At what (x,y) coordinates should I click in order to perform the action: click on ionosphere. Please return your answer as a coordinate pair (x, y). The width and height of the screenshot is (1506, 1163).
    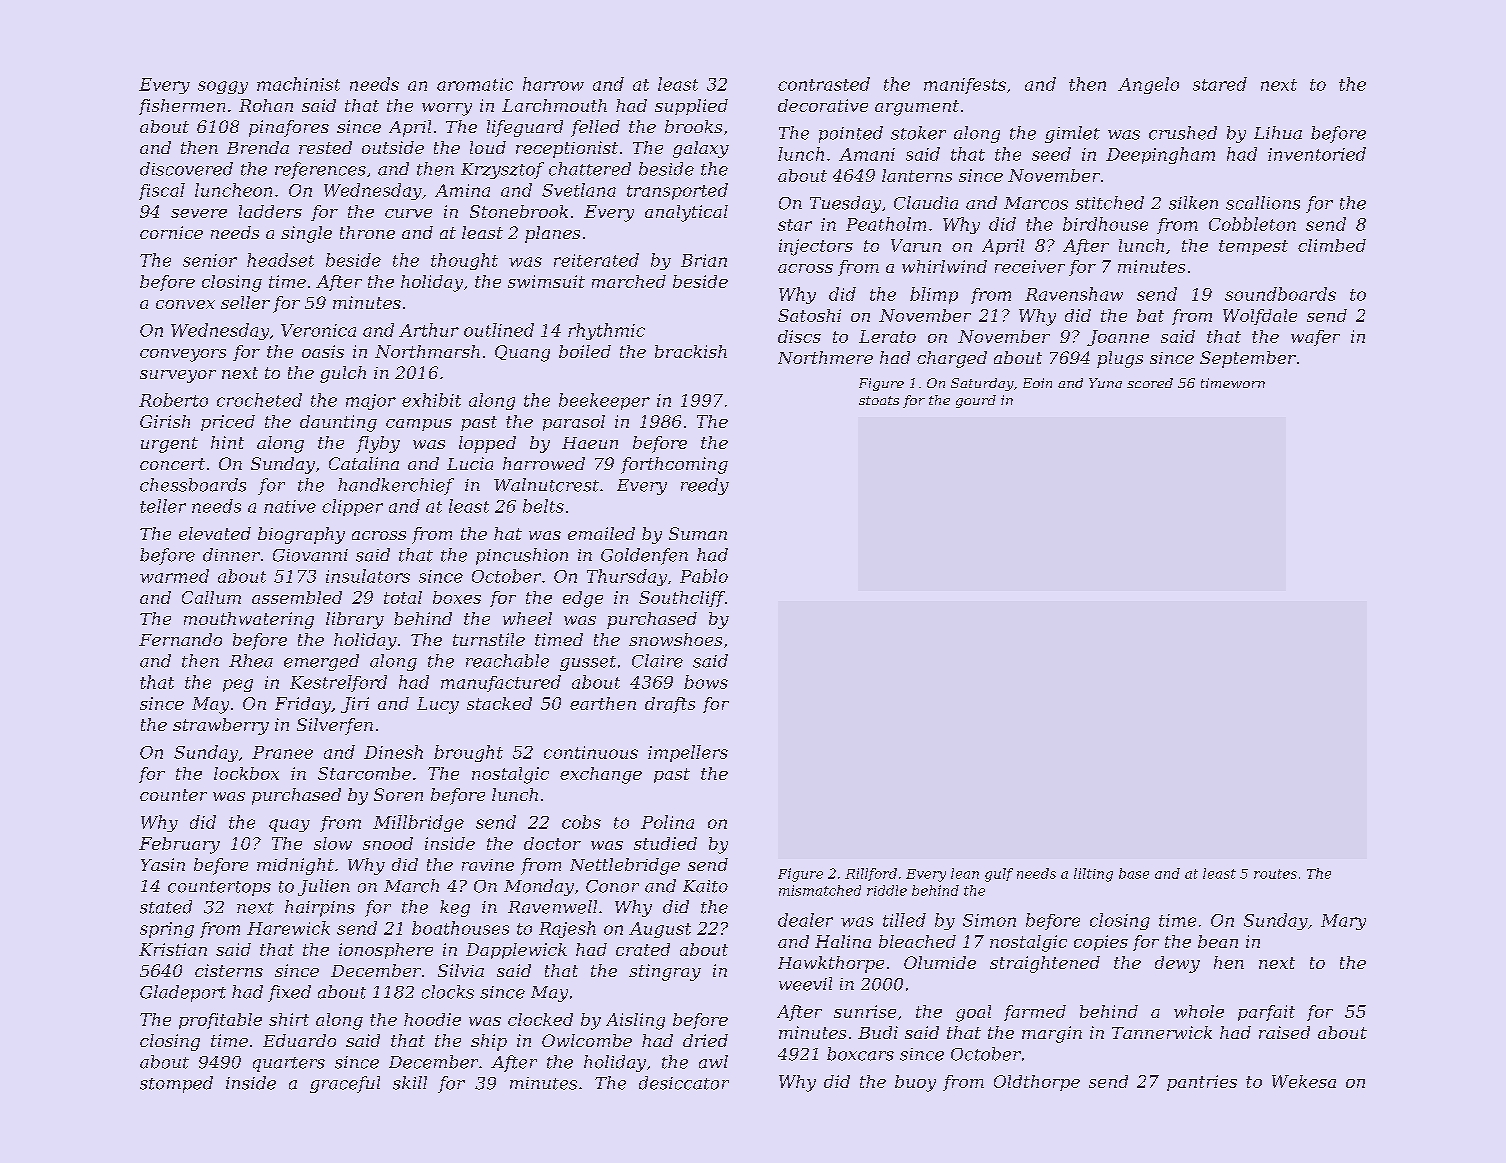
    Looking at the image, I should click on (386, 951).
